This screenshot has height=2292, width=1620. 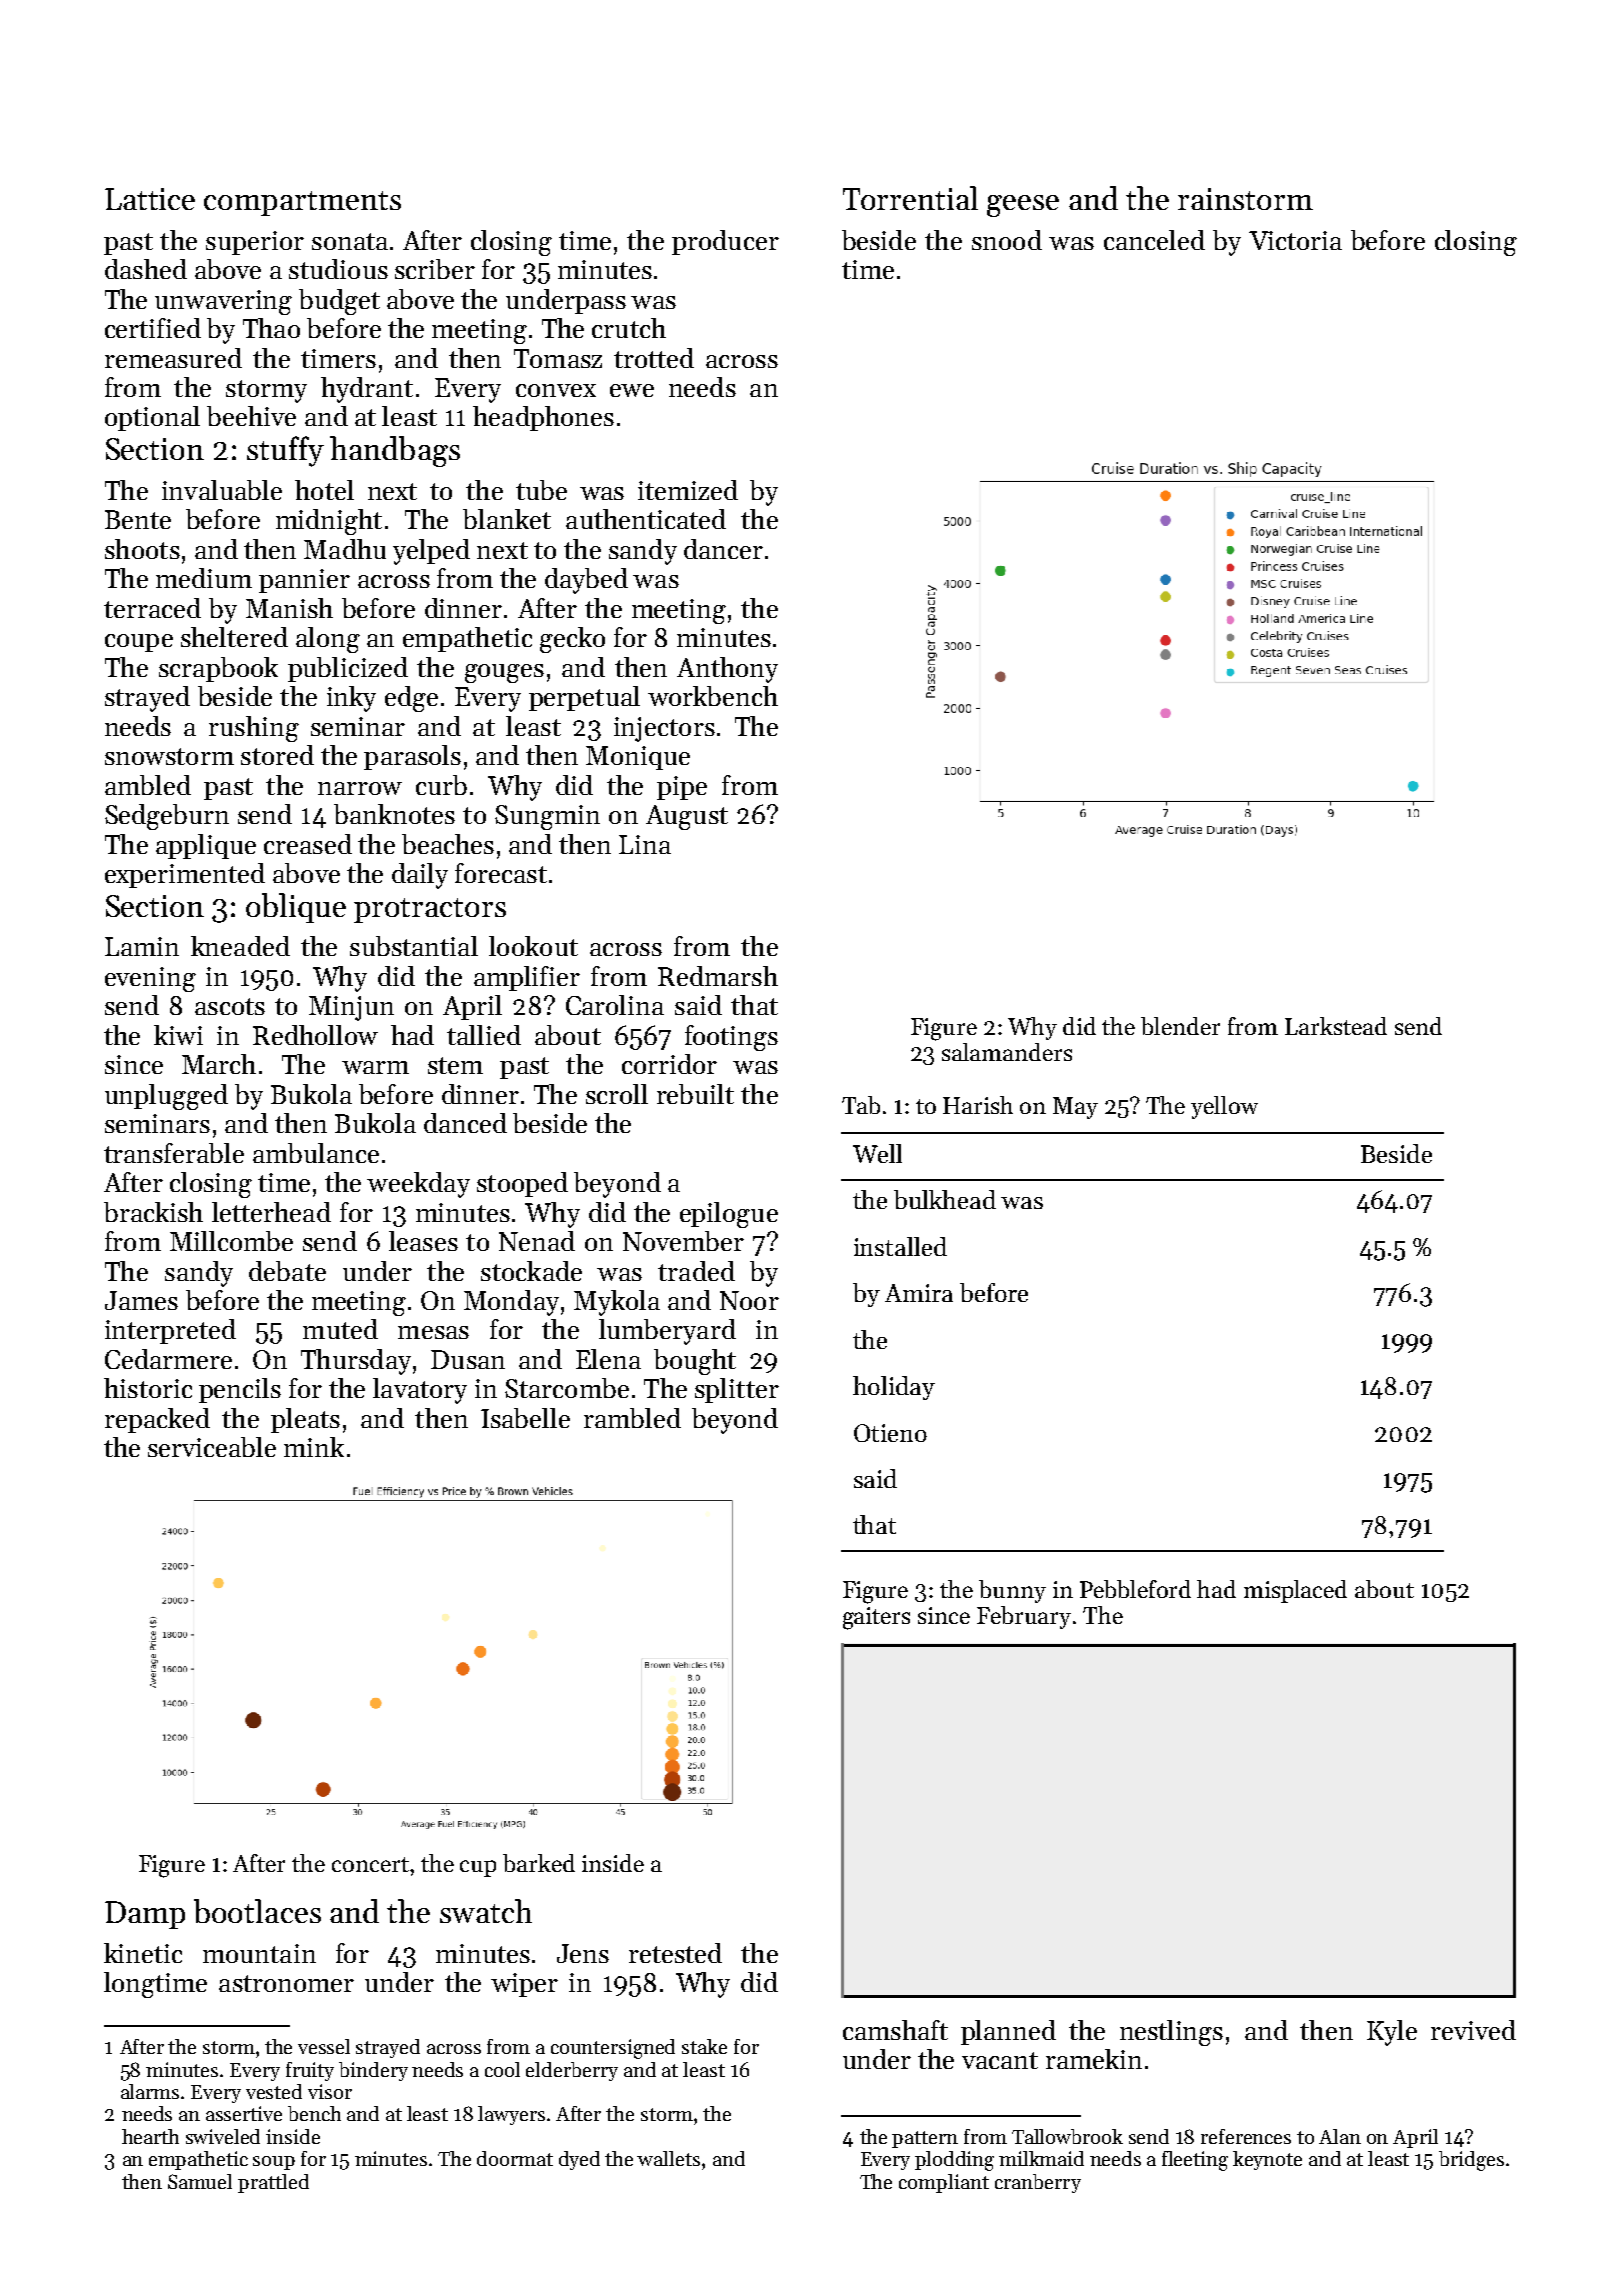 I want to click on compartments, so click(x=302, y=203).
